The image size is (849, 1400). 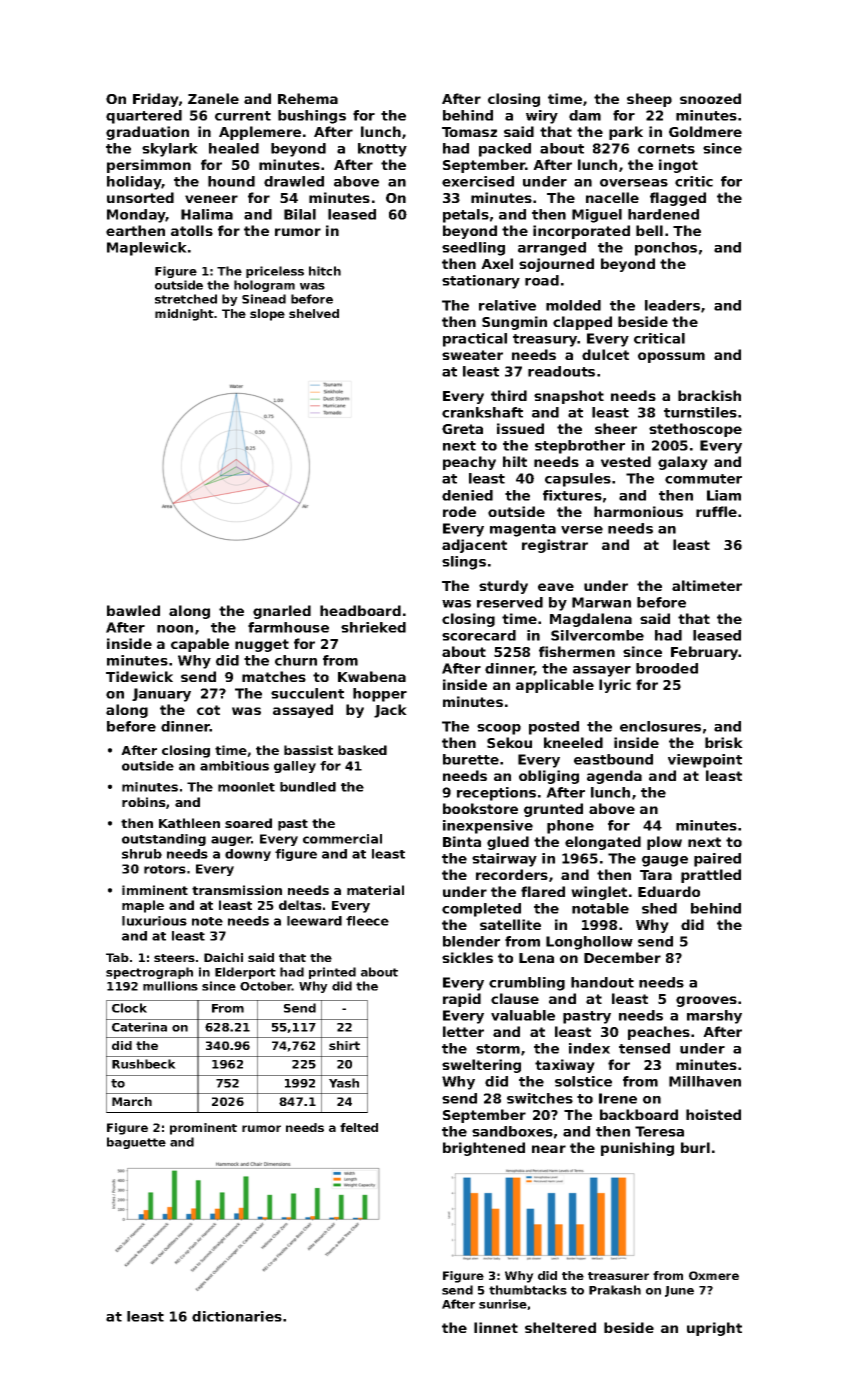 What do you see at coordinates (213, 98) in the image?
I see `Zanele` at bounding box center [213, 98].
